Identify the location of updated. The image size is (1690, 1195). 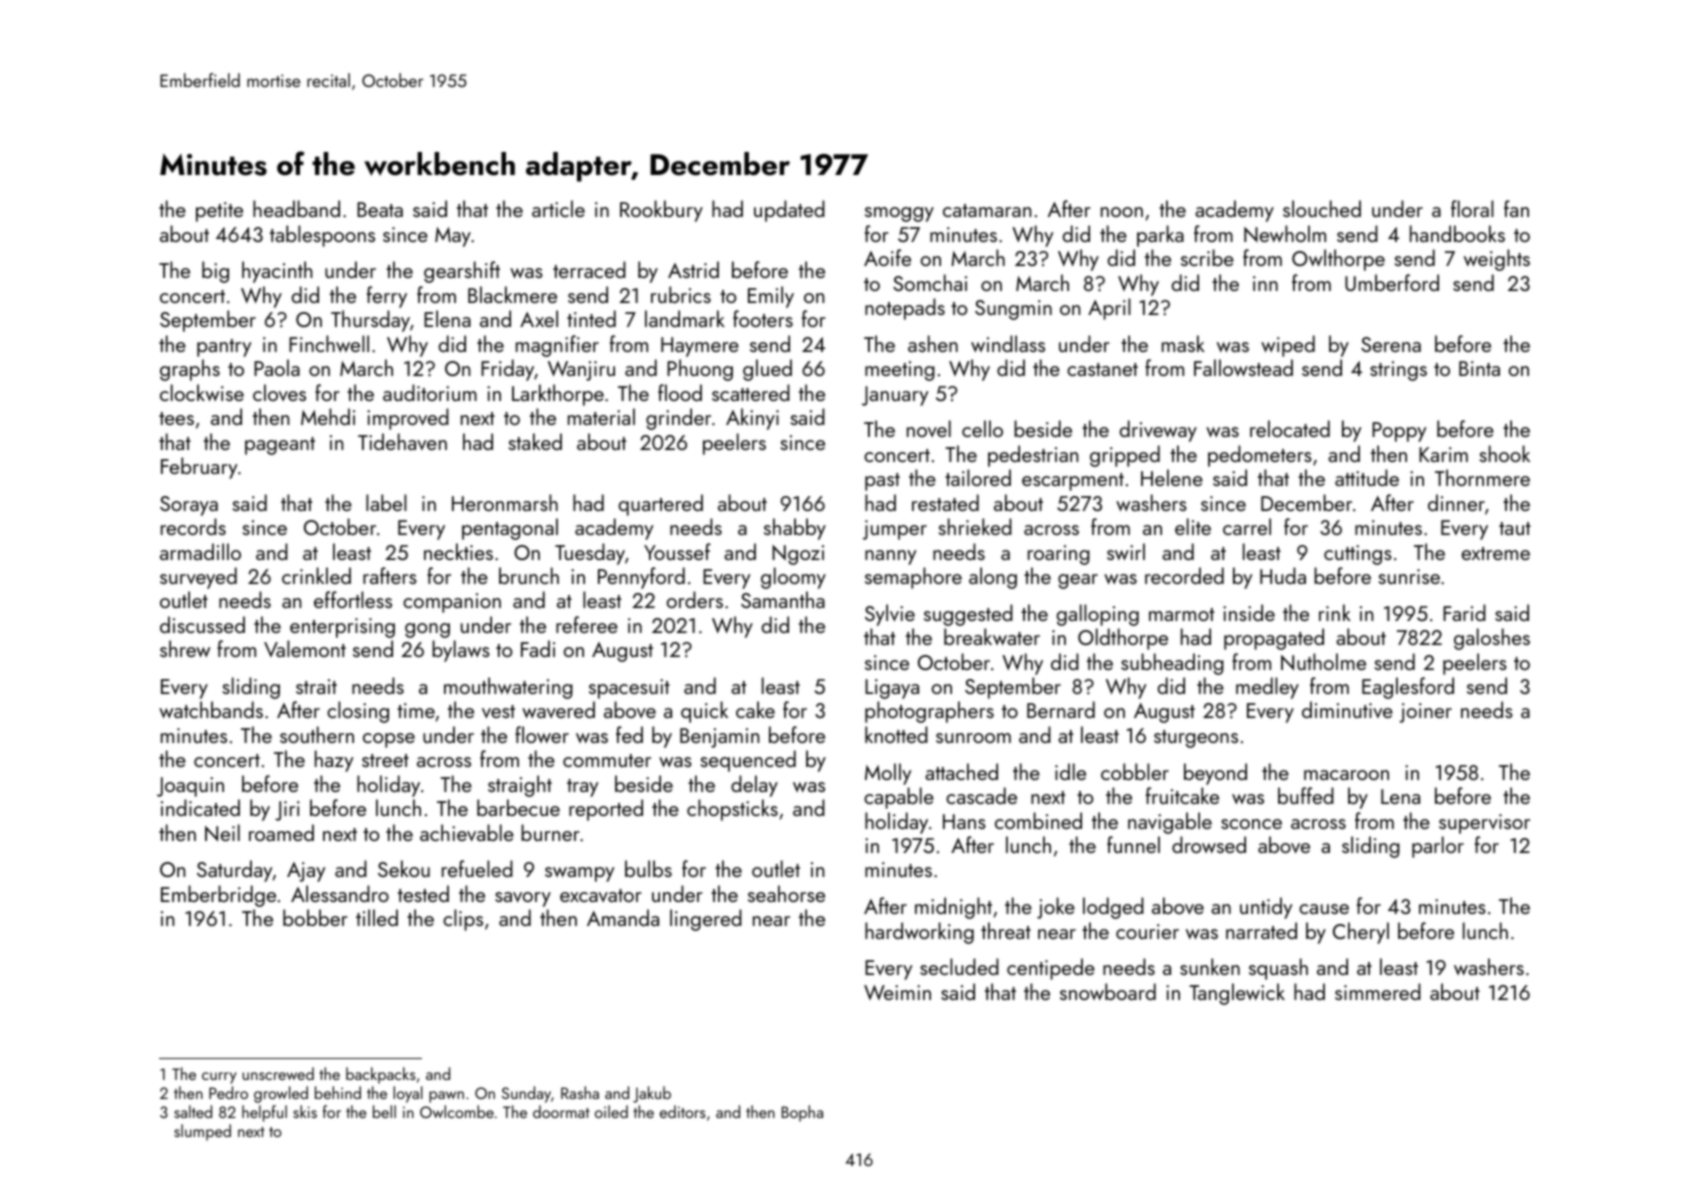
(789, 211).
